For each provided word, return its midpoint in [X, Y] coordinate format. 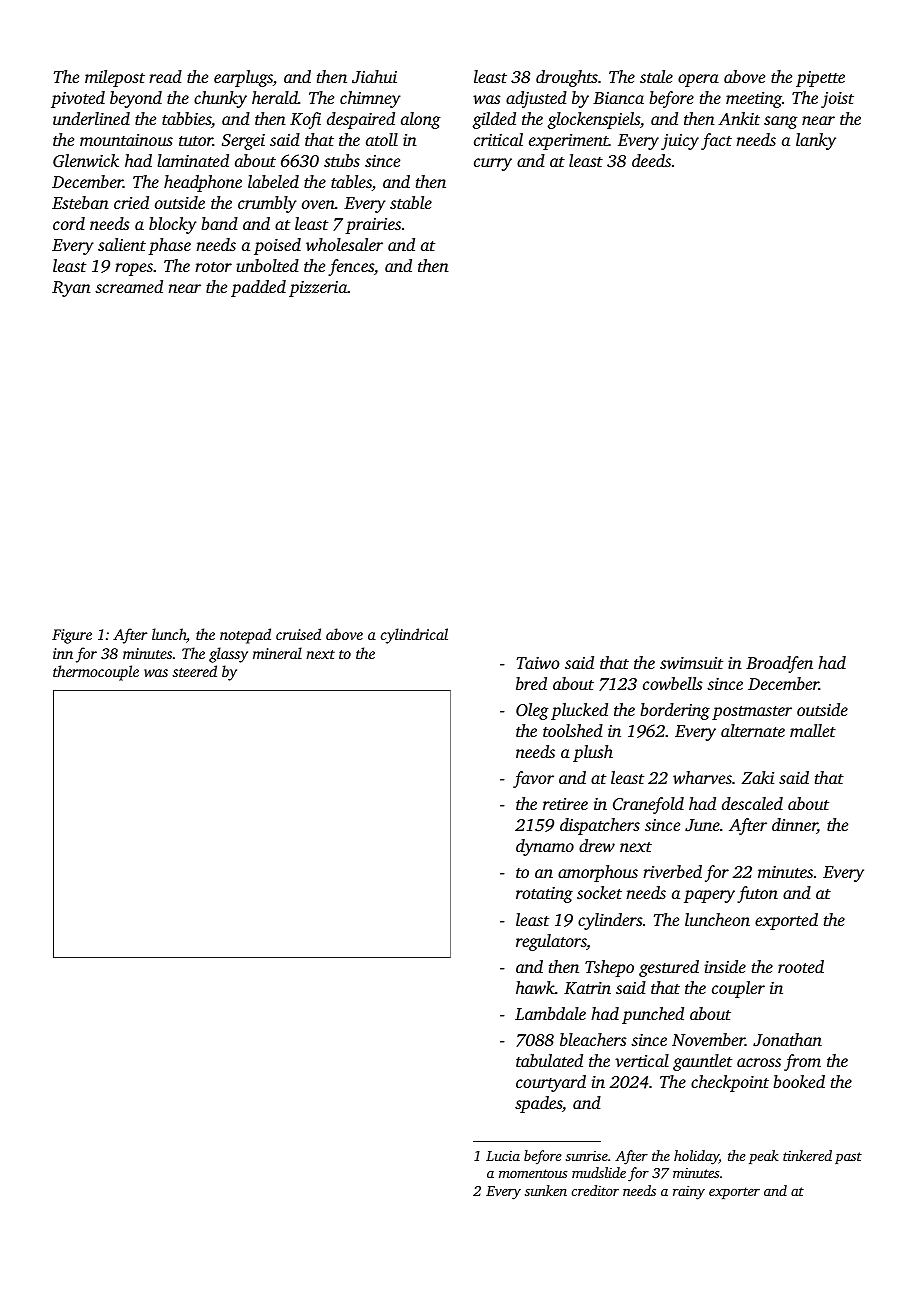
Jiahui [374, 77]
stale [656, 76]
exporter [734, 1193]
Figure [72, 636]
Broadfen [779, 664]
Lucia [503, 1156]
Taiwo [538, 663]
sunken [546, 1190]
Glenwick [86, 161]
